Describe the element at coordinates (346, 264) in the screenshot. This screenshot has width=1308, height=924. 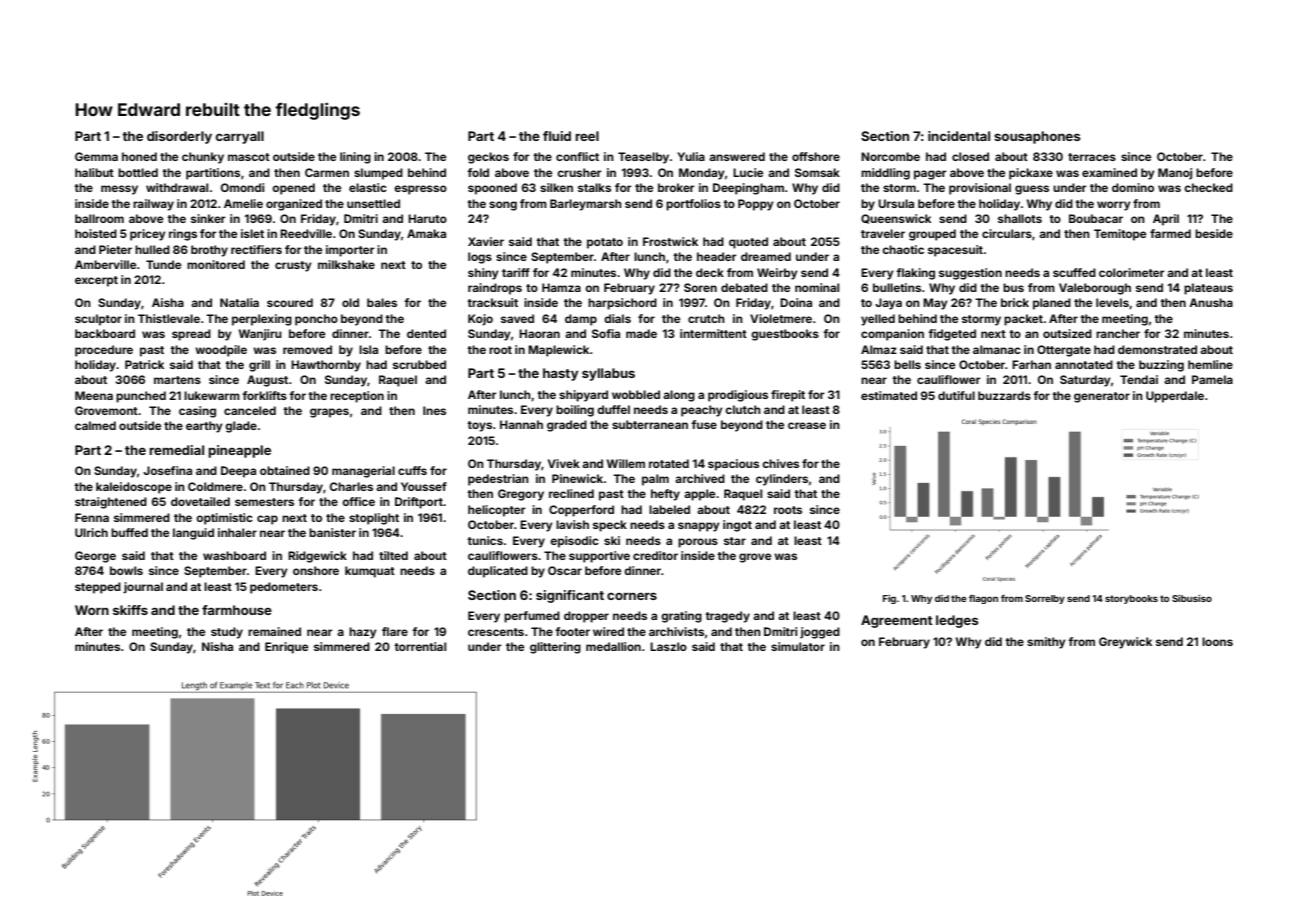
I see `milkshake` at that location.
